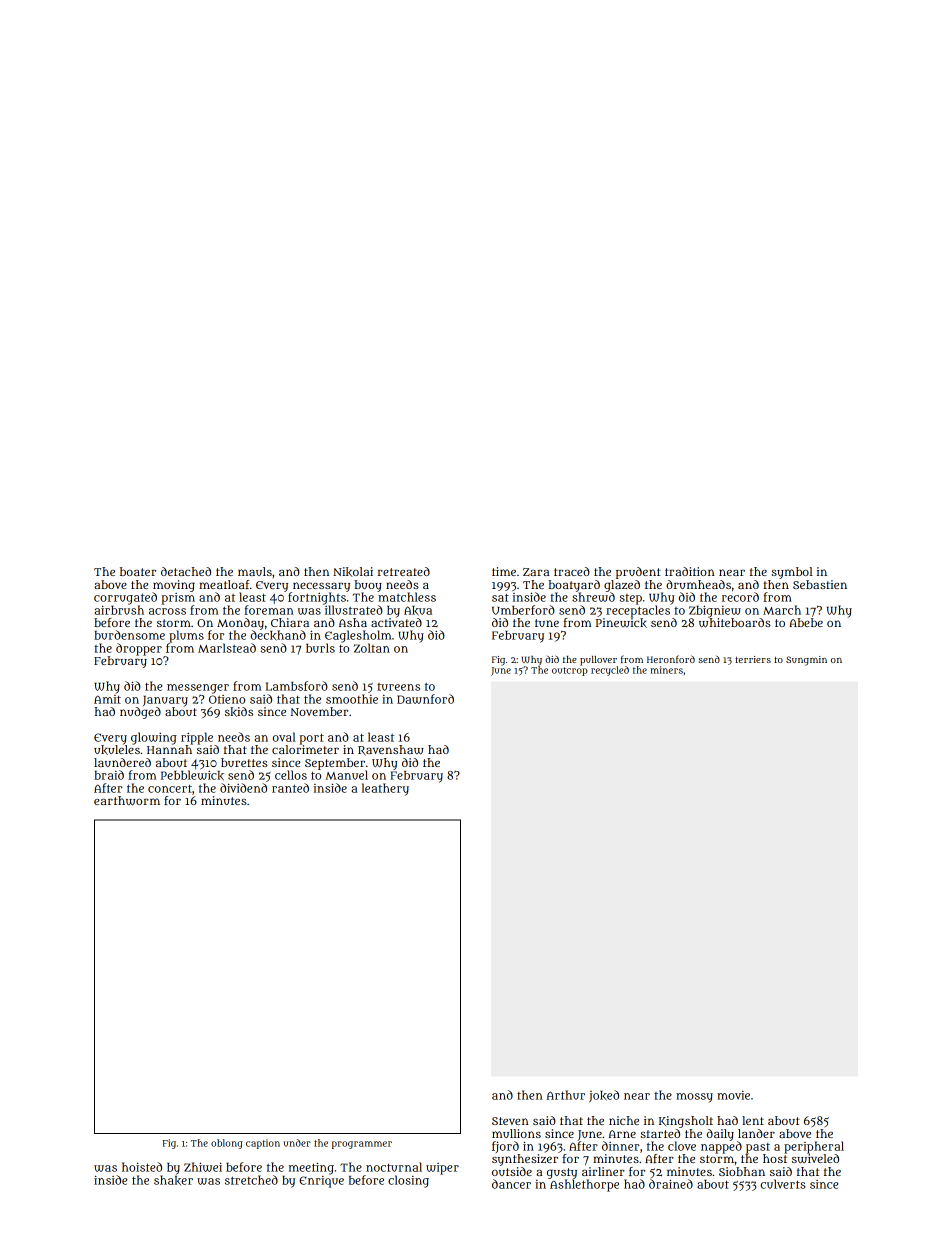 The height and width of the screenshot is (1233, 952). What do you see at coordinates (263, 1144) in the screenshot?
I see `caption` at bounding box center [263, 1144].
